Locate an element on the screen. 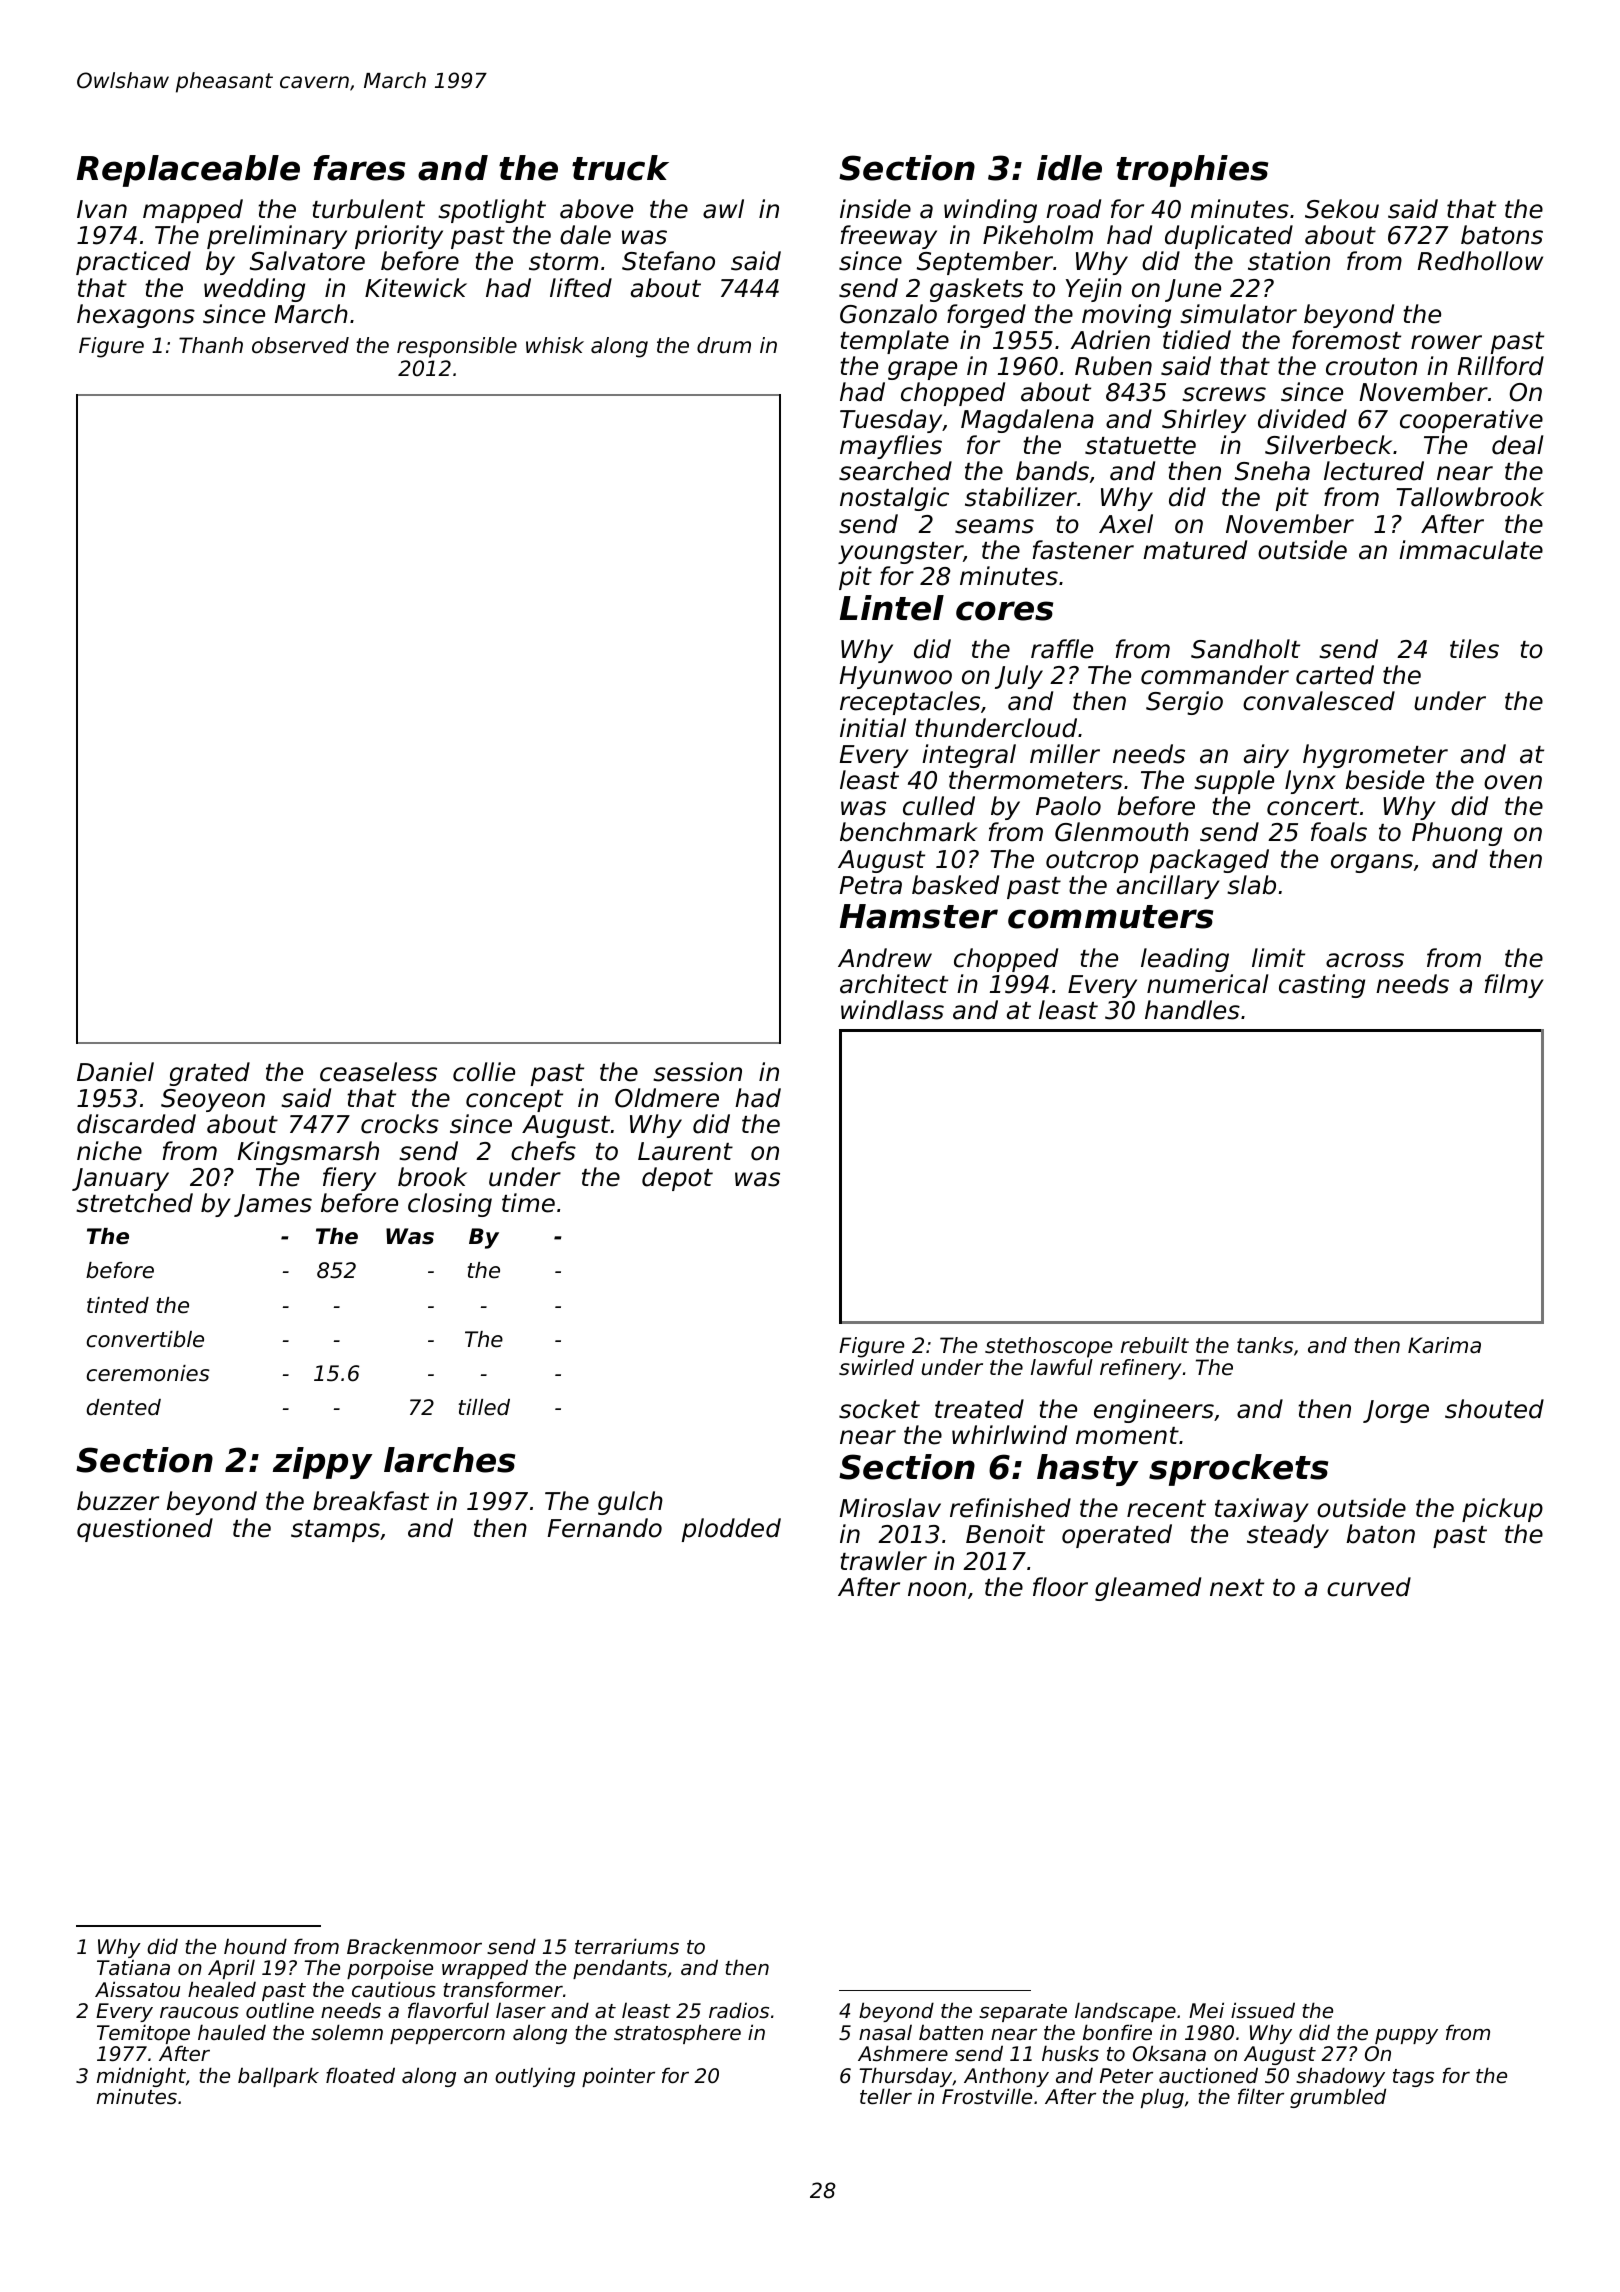 The width and height of the screenshot is (1620, 2292). turbulent is located at coordinates (368, 209).
